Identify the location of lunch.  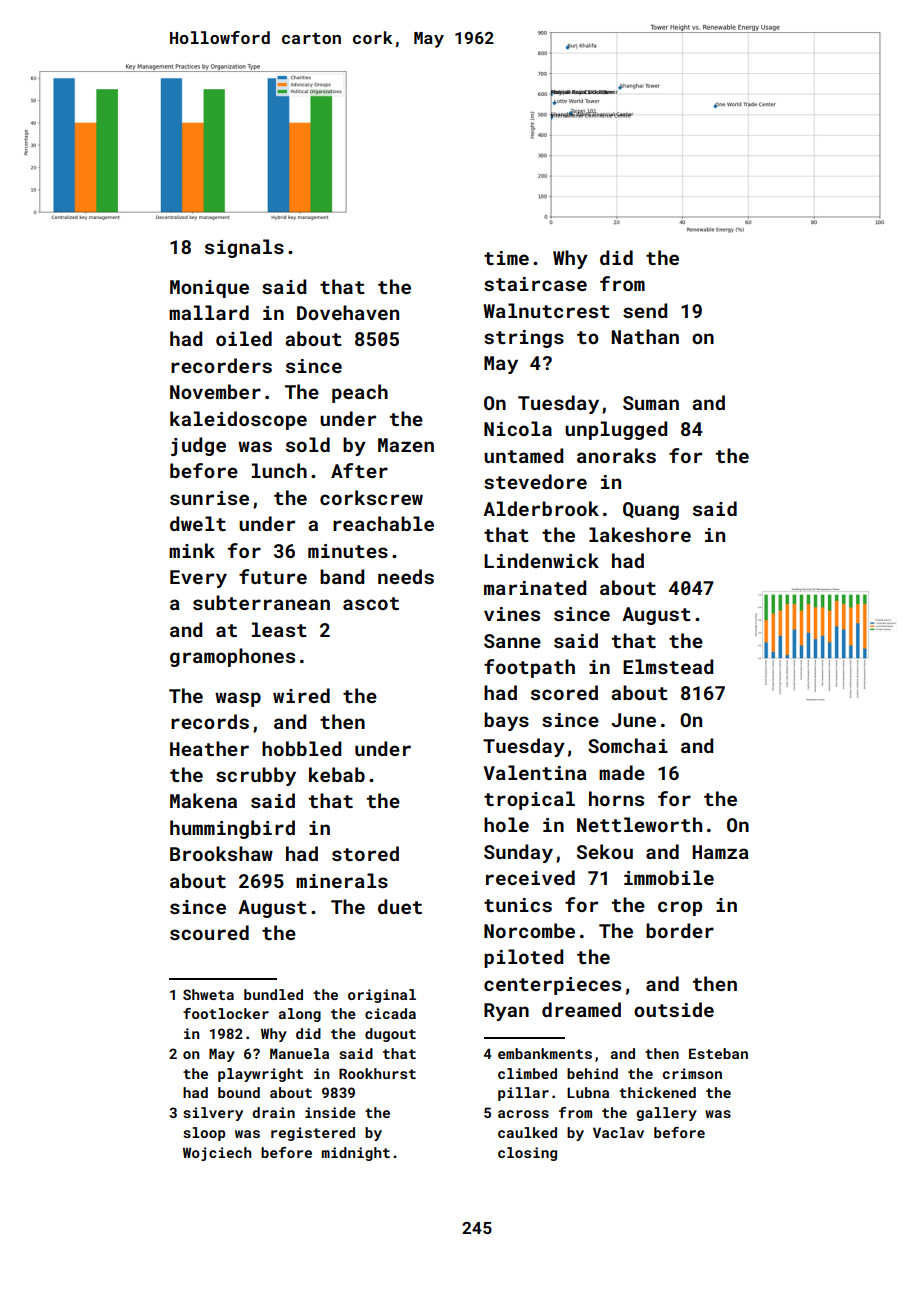
(279, 470).
